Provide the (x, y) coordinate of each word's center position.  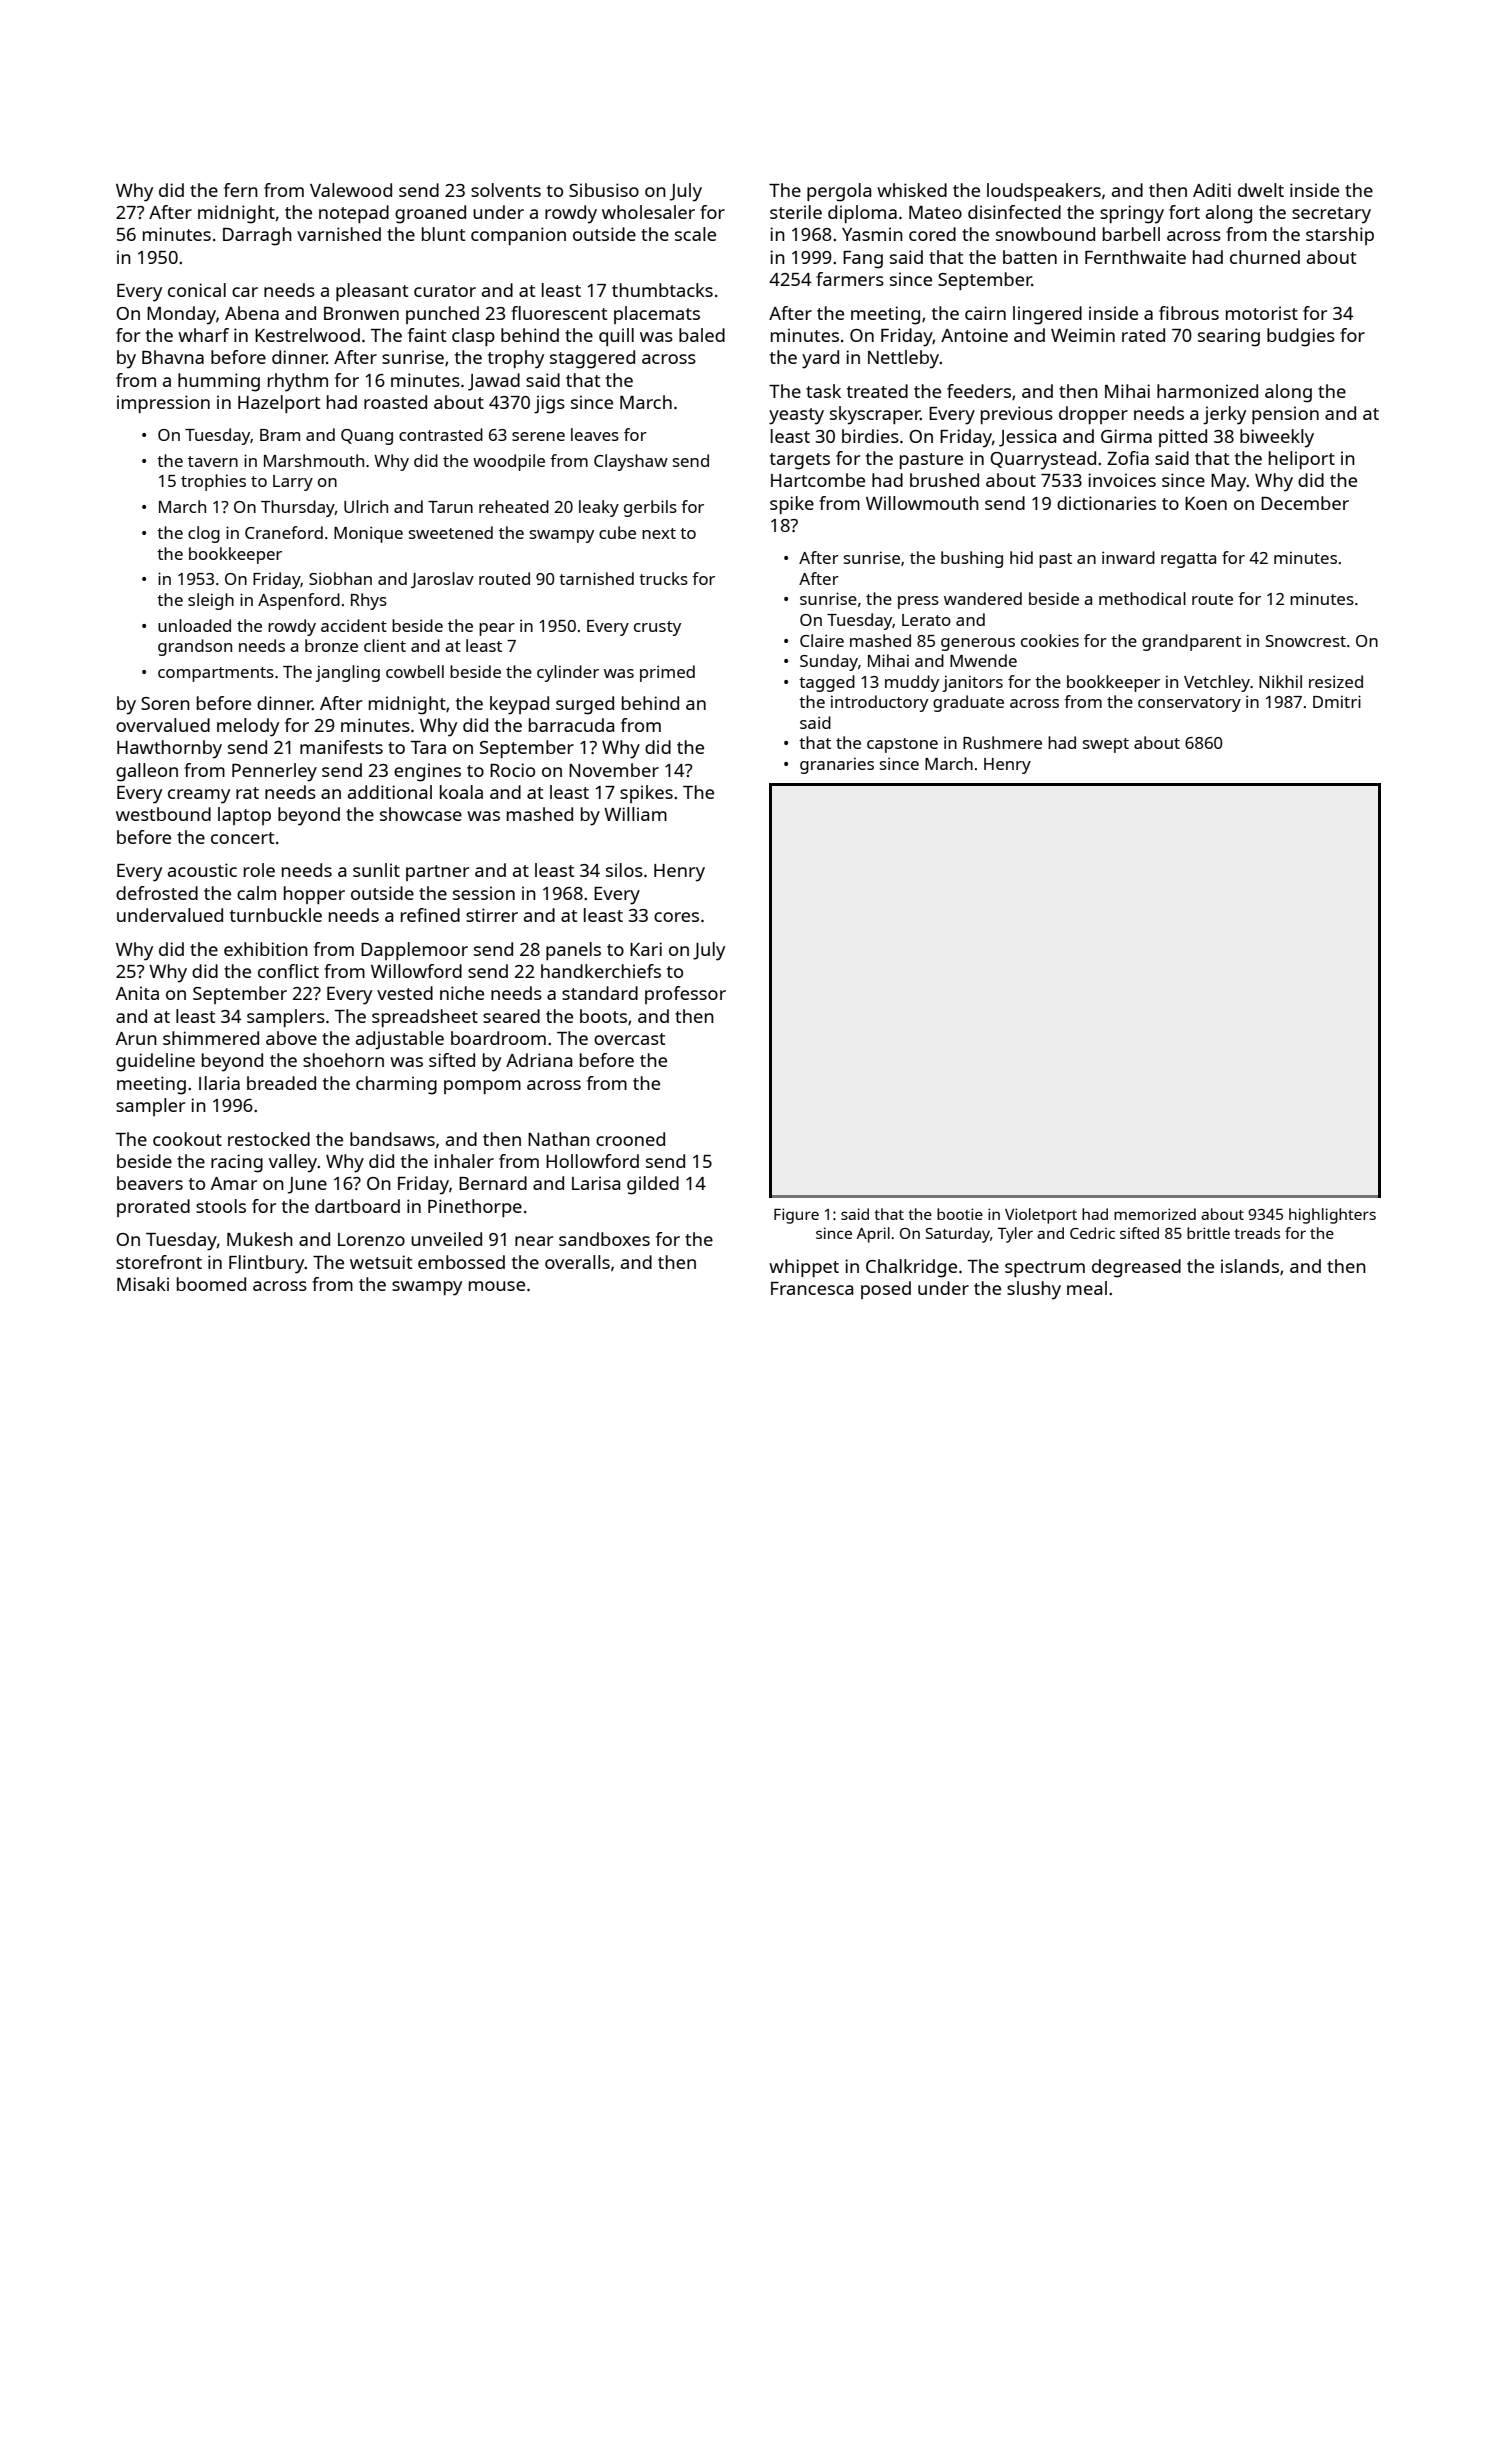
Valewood (351, 190)
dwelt (1261, 190)
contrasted (441, 434)
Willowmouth (922, 503)
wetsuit (381, 1262)
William (635, 814)
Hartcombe (818, 480)
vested (405, 993)
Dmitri (1337, 701)
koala (461, 792)
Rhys (369, 601)
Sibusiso (604, 190)
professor (685, 995)
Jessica (1027, 438)
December (1305, 503)
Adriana (539, 1060)
